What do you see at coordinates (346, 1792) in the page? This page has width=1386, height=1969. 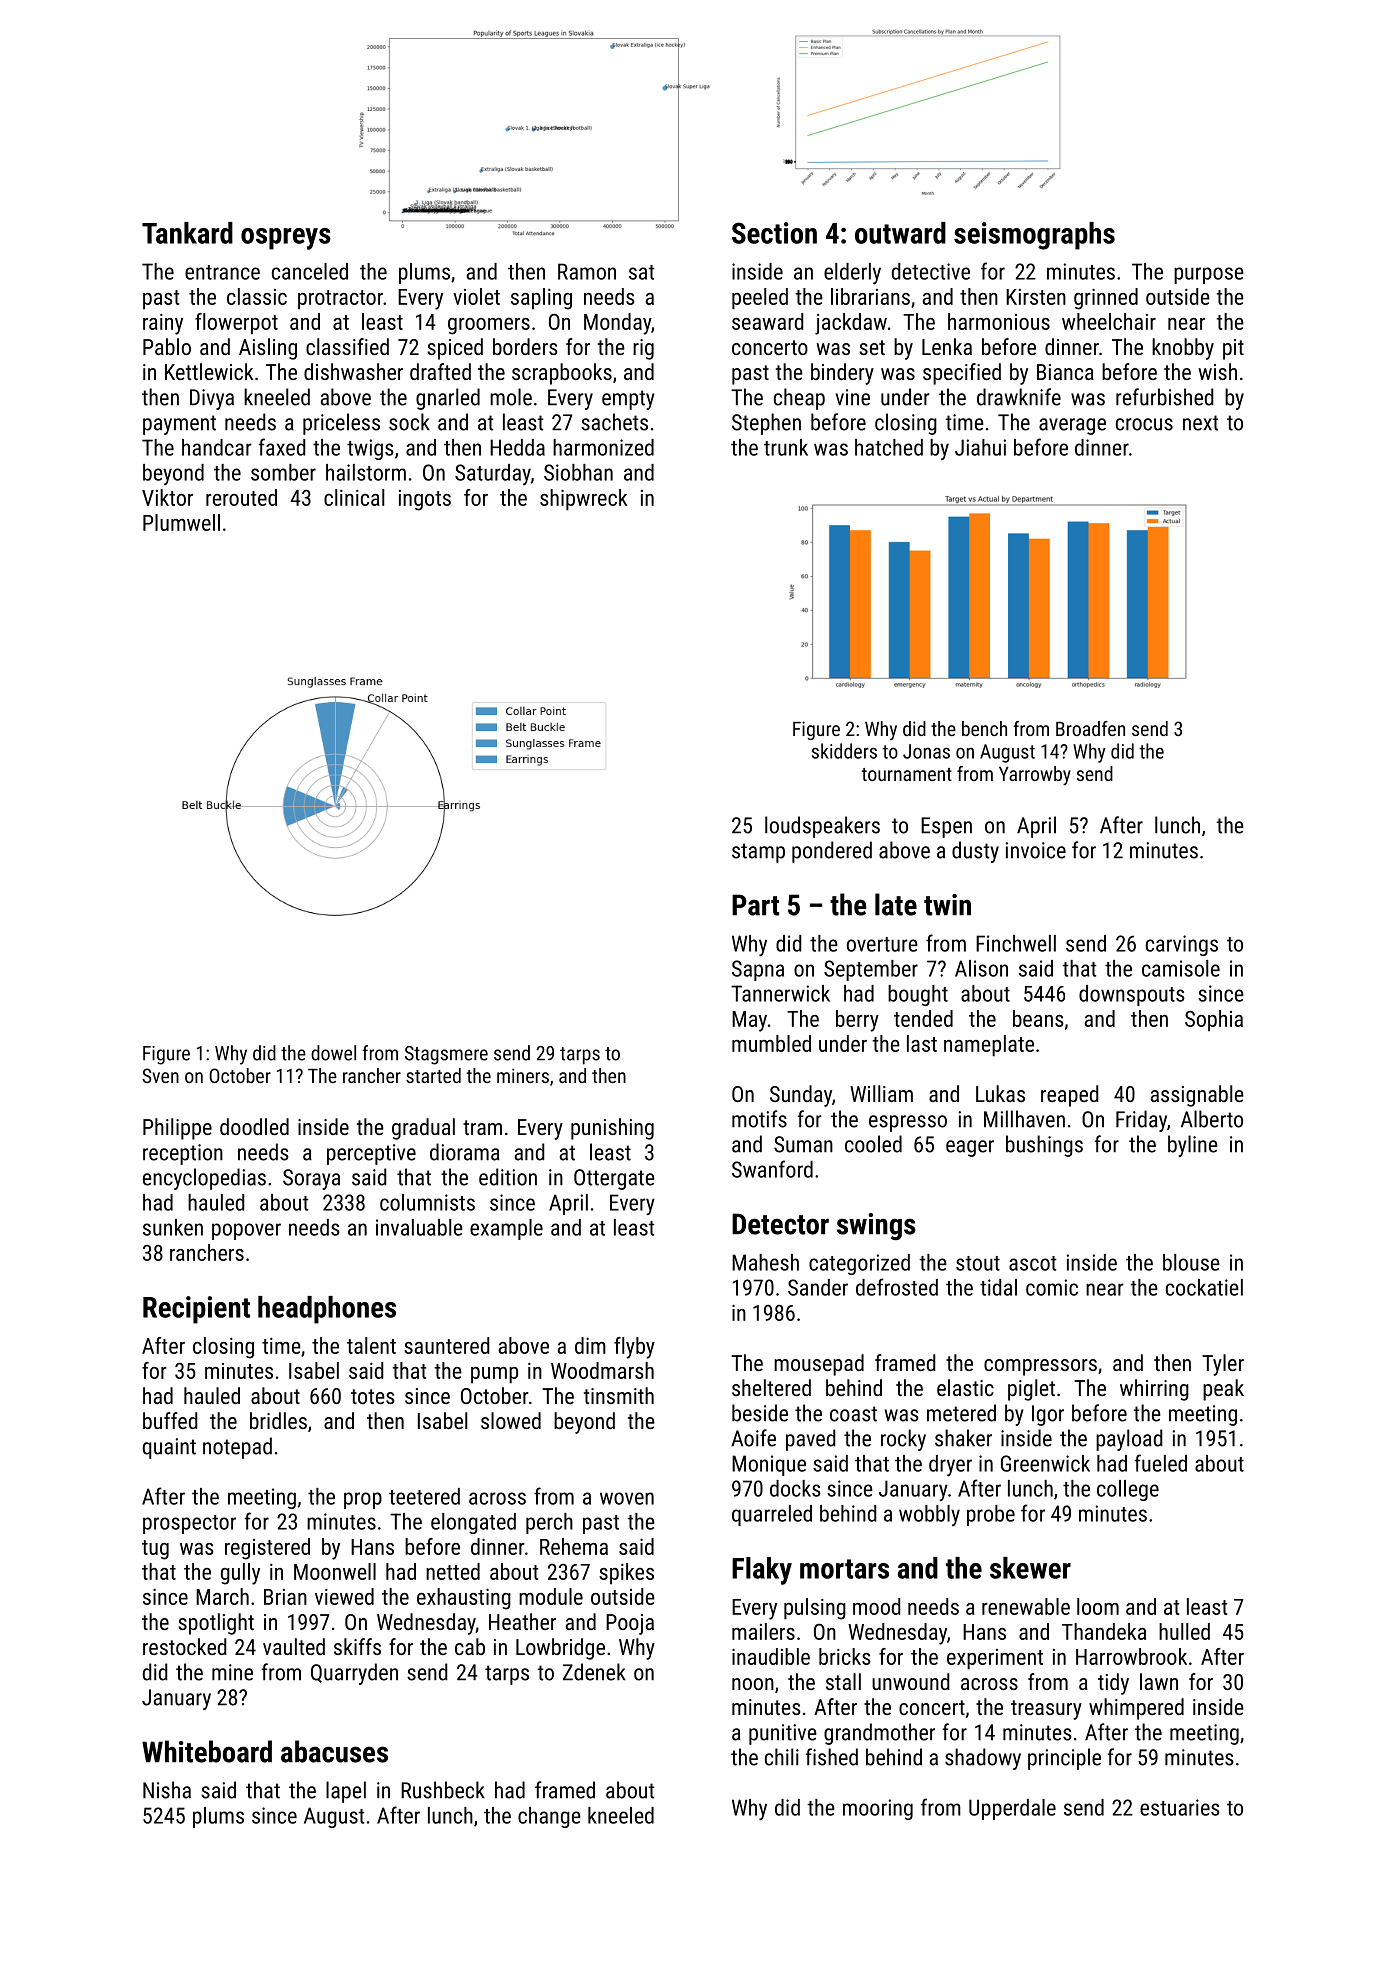 I see `lapel` at bounding box center [346, 1792].
